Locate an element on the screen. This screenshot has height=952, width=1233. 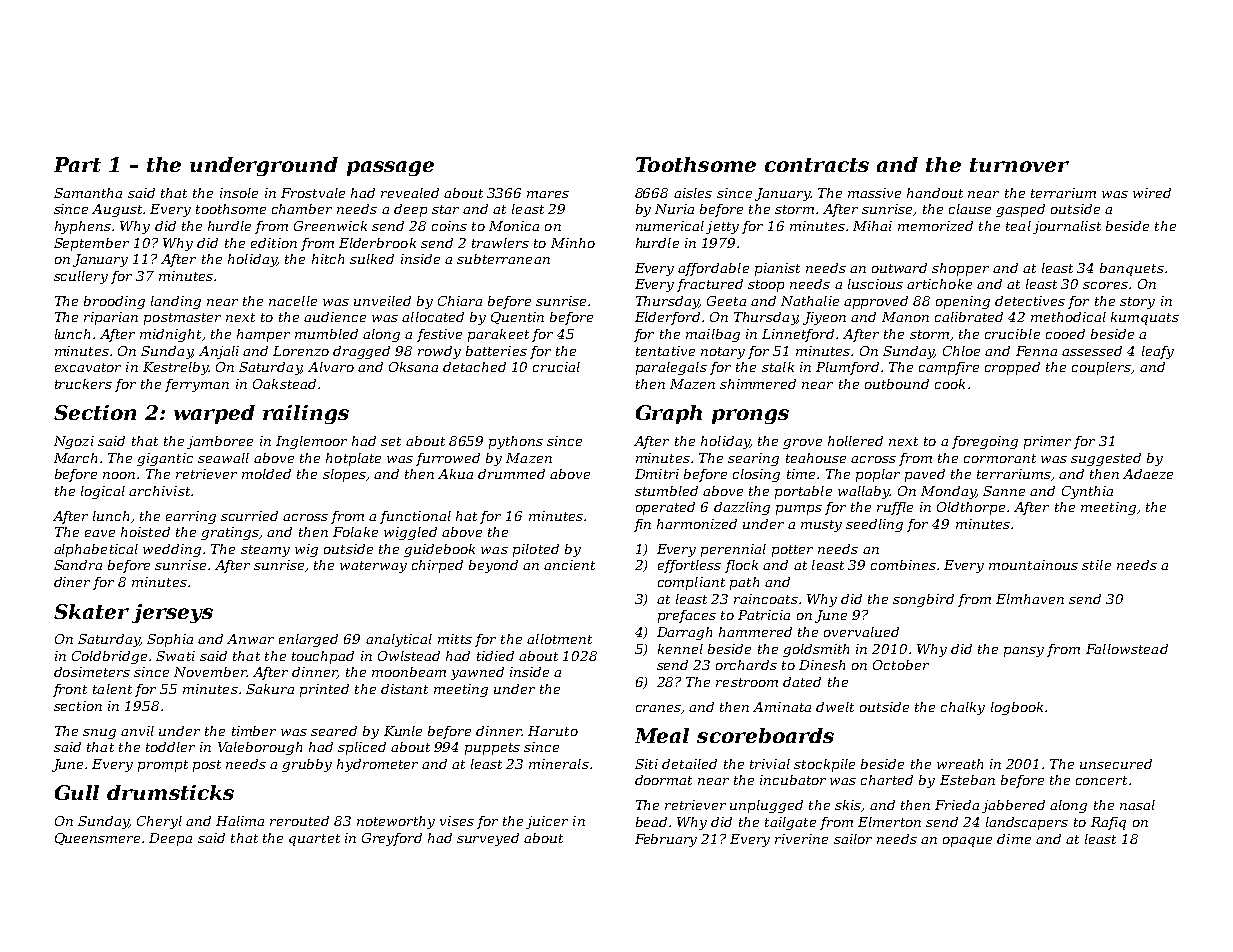
closing is located at coordinates (756, 475).
